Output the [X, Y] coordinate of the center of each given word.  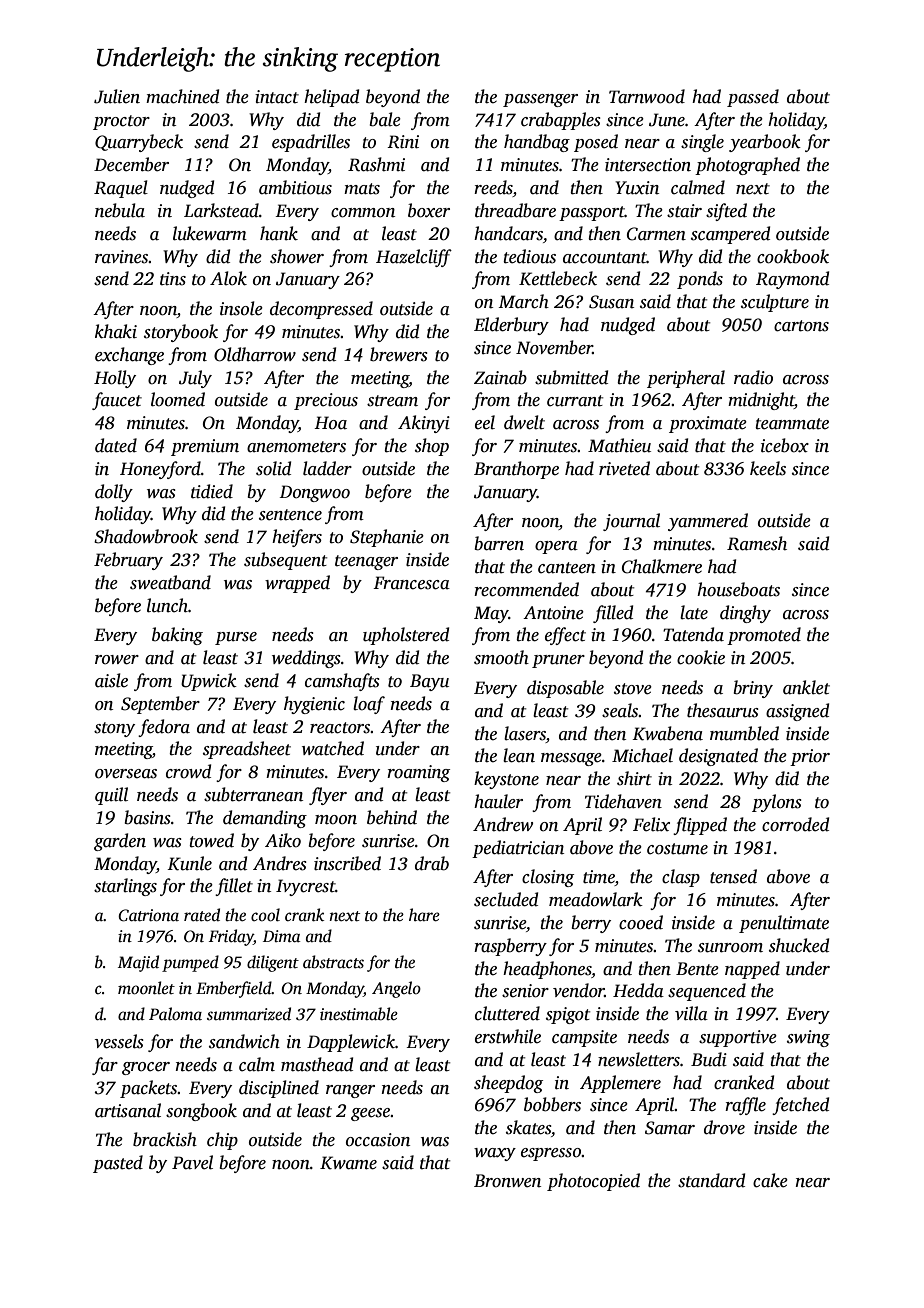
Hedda [638, 990]
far [105, 1066]
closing [548, 878]
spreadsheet [247, 750]
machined [182, 96]
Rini [403, 142]
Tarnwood [647, 96]
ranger [350, 1091]
